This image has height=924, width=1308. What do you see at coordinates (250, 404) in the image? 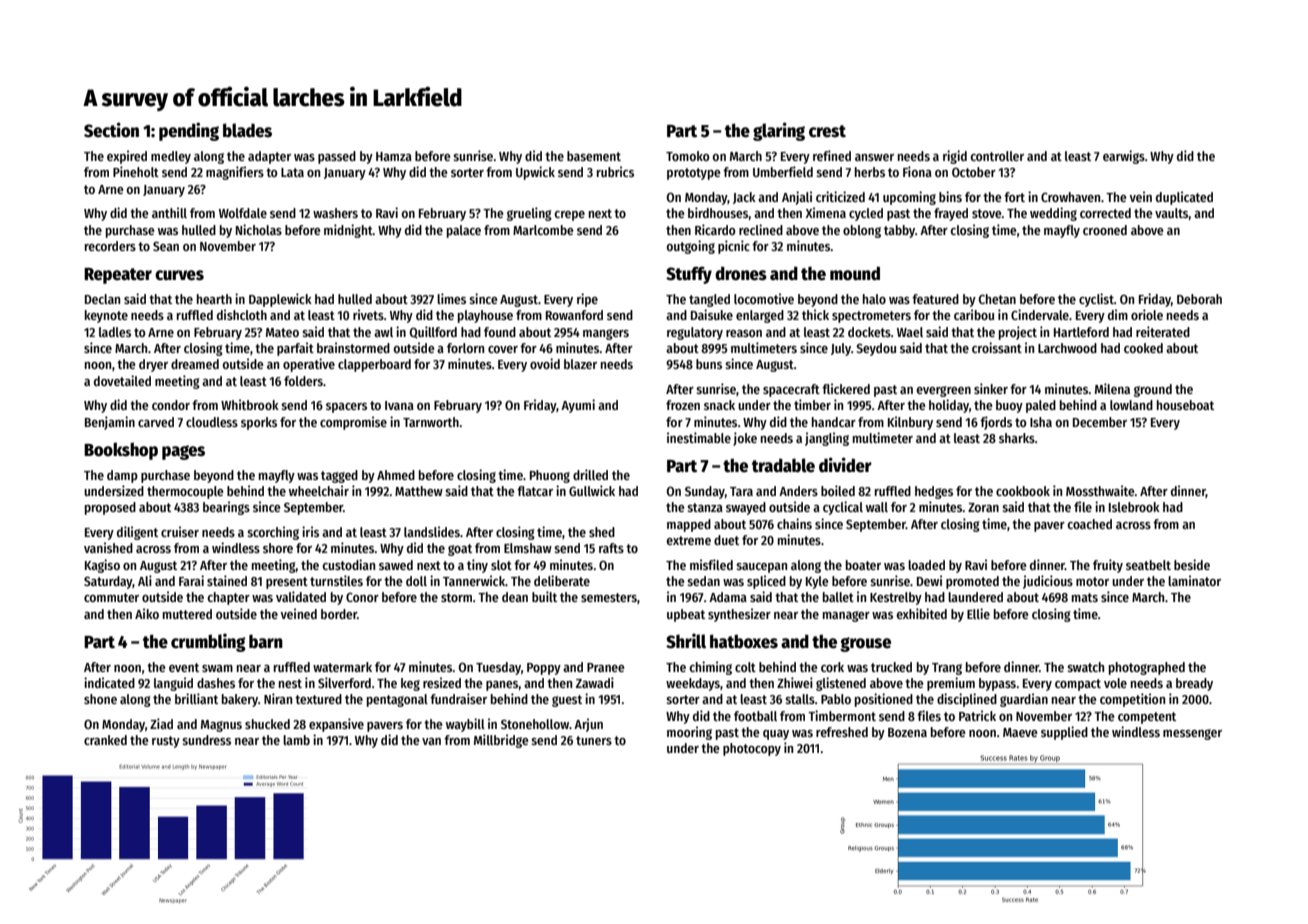
I see `Whitbrook` at bounding box center [250, 404].
